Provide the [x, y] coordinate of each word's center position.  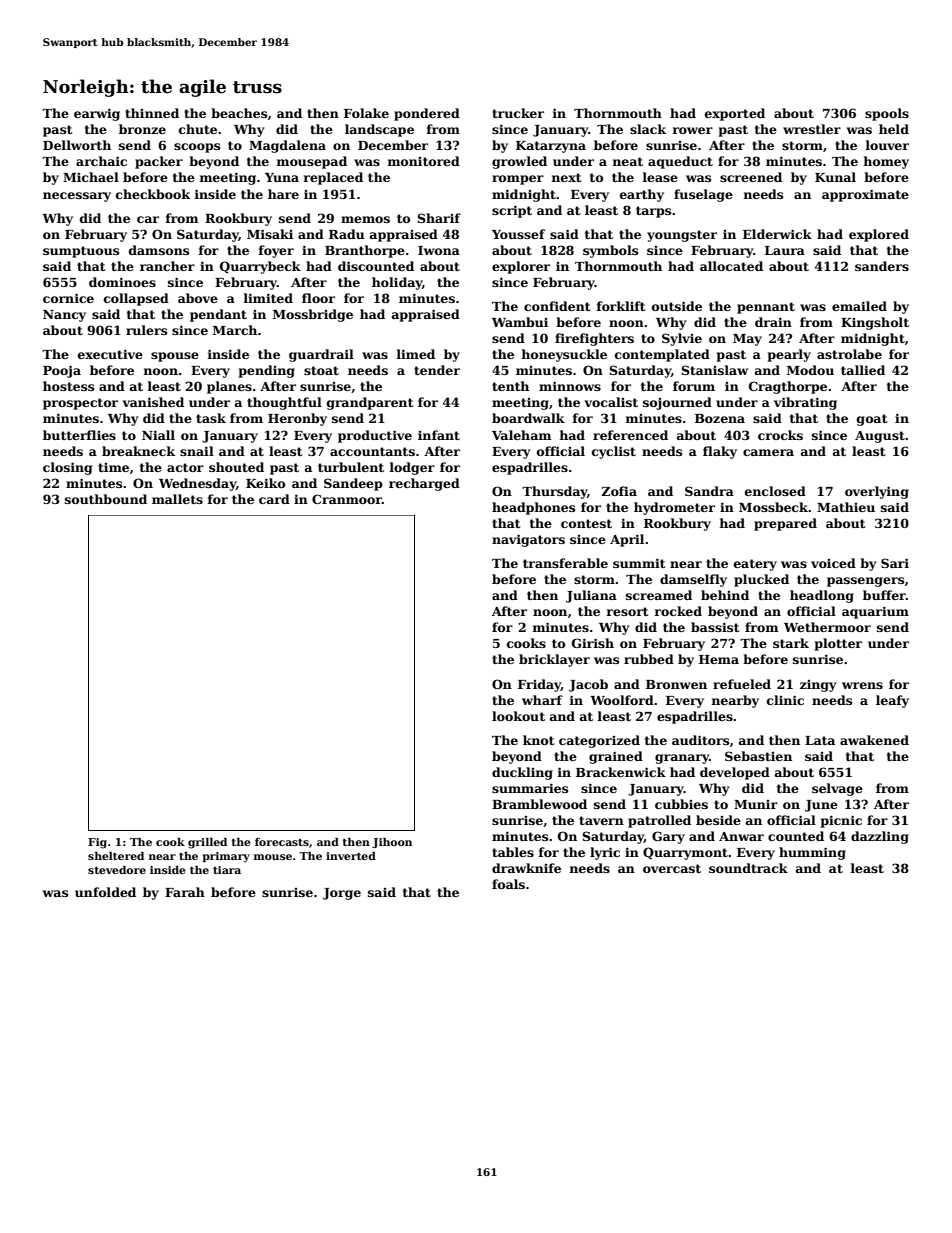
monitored [423, 161]
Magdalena [287, 146]
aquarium [875, 612]
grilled [207, 843]
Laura [785, 250]
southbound [106, 499]
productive [375, 436]
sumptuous [81, 252]
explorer [521, 267]
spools [887, 114]
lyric [605, 853]
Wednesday [197, 484]
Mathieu [846, 507]
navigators [528, 540]
